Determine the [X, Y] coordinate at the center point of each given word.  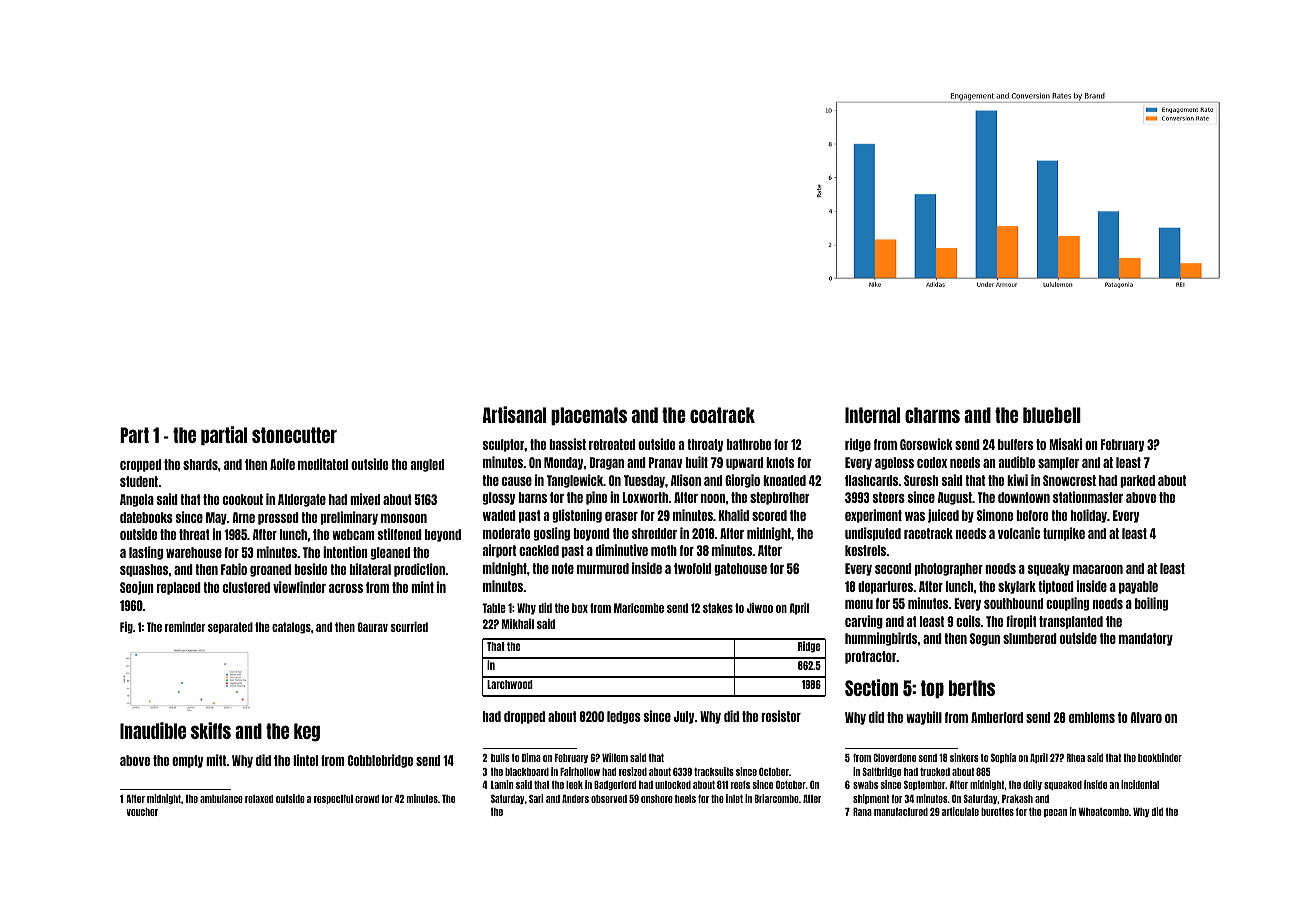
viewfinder [299, 587]
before [1032, 515]
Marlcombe [639, 608]
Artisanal [514, 414]
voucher [142, 812]
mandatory [1146, 639]
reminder [185, 627]
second [893, 568]
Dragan [607, 463]
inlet [734, 798]
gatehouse [740, 569]
